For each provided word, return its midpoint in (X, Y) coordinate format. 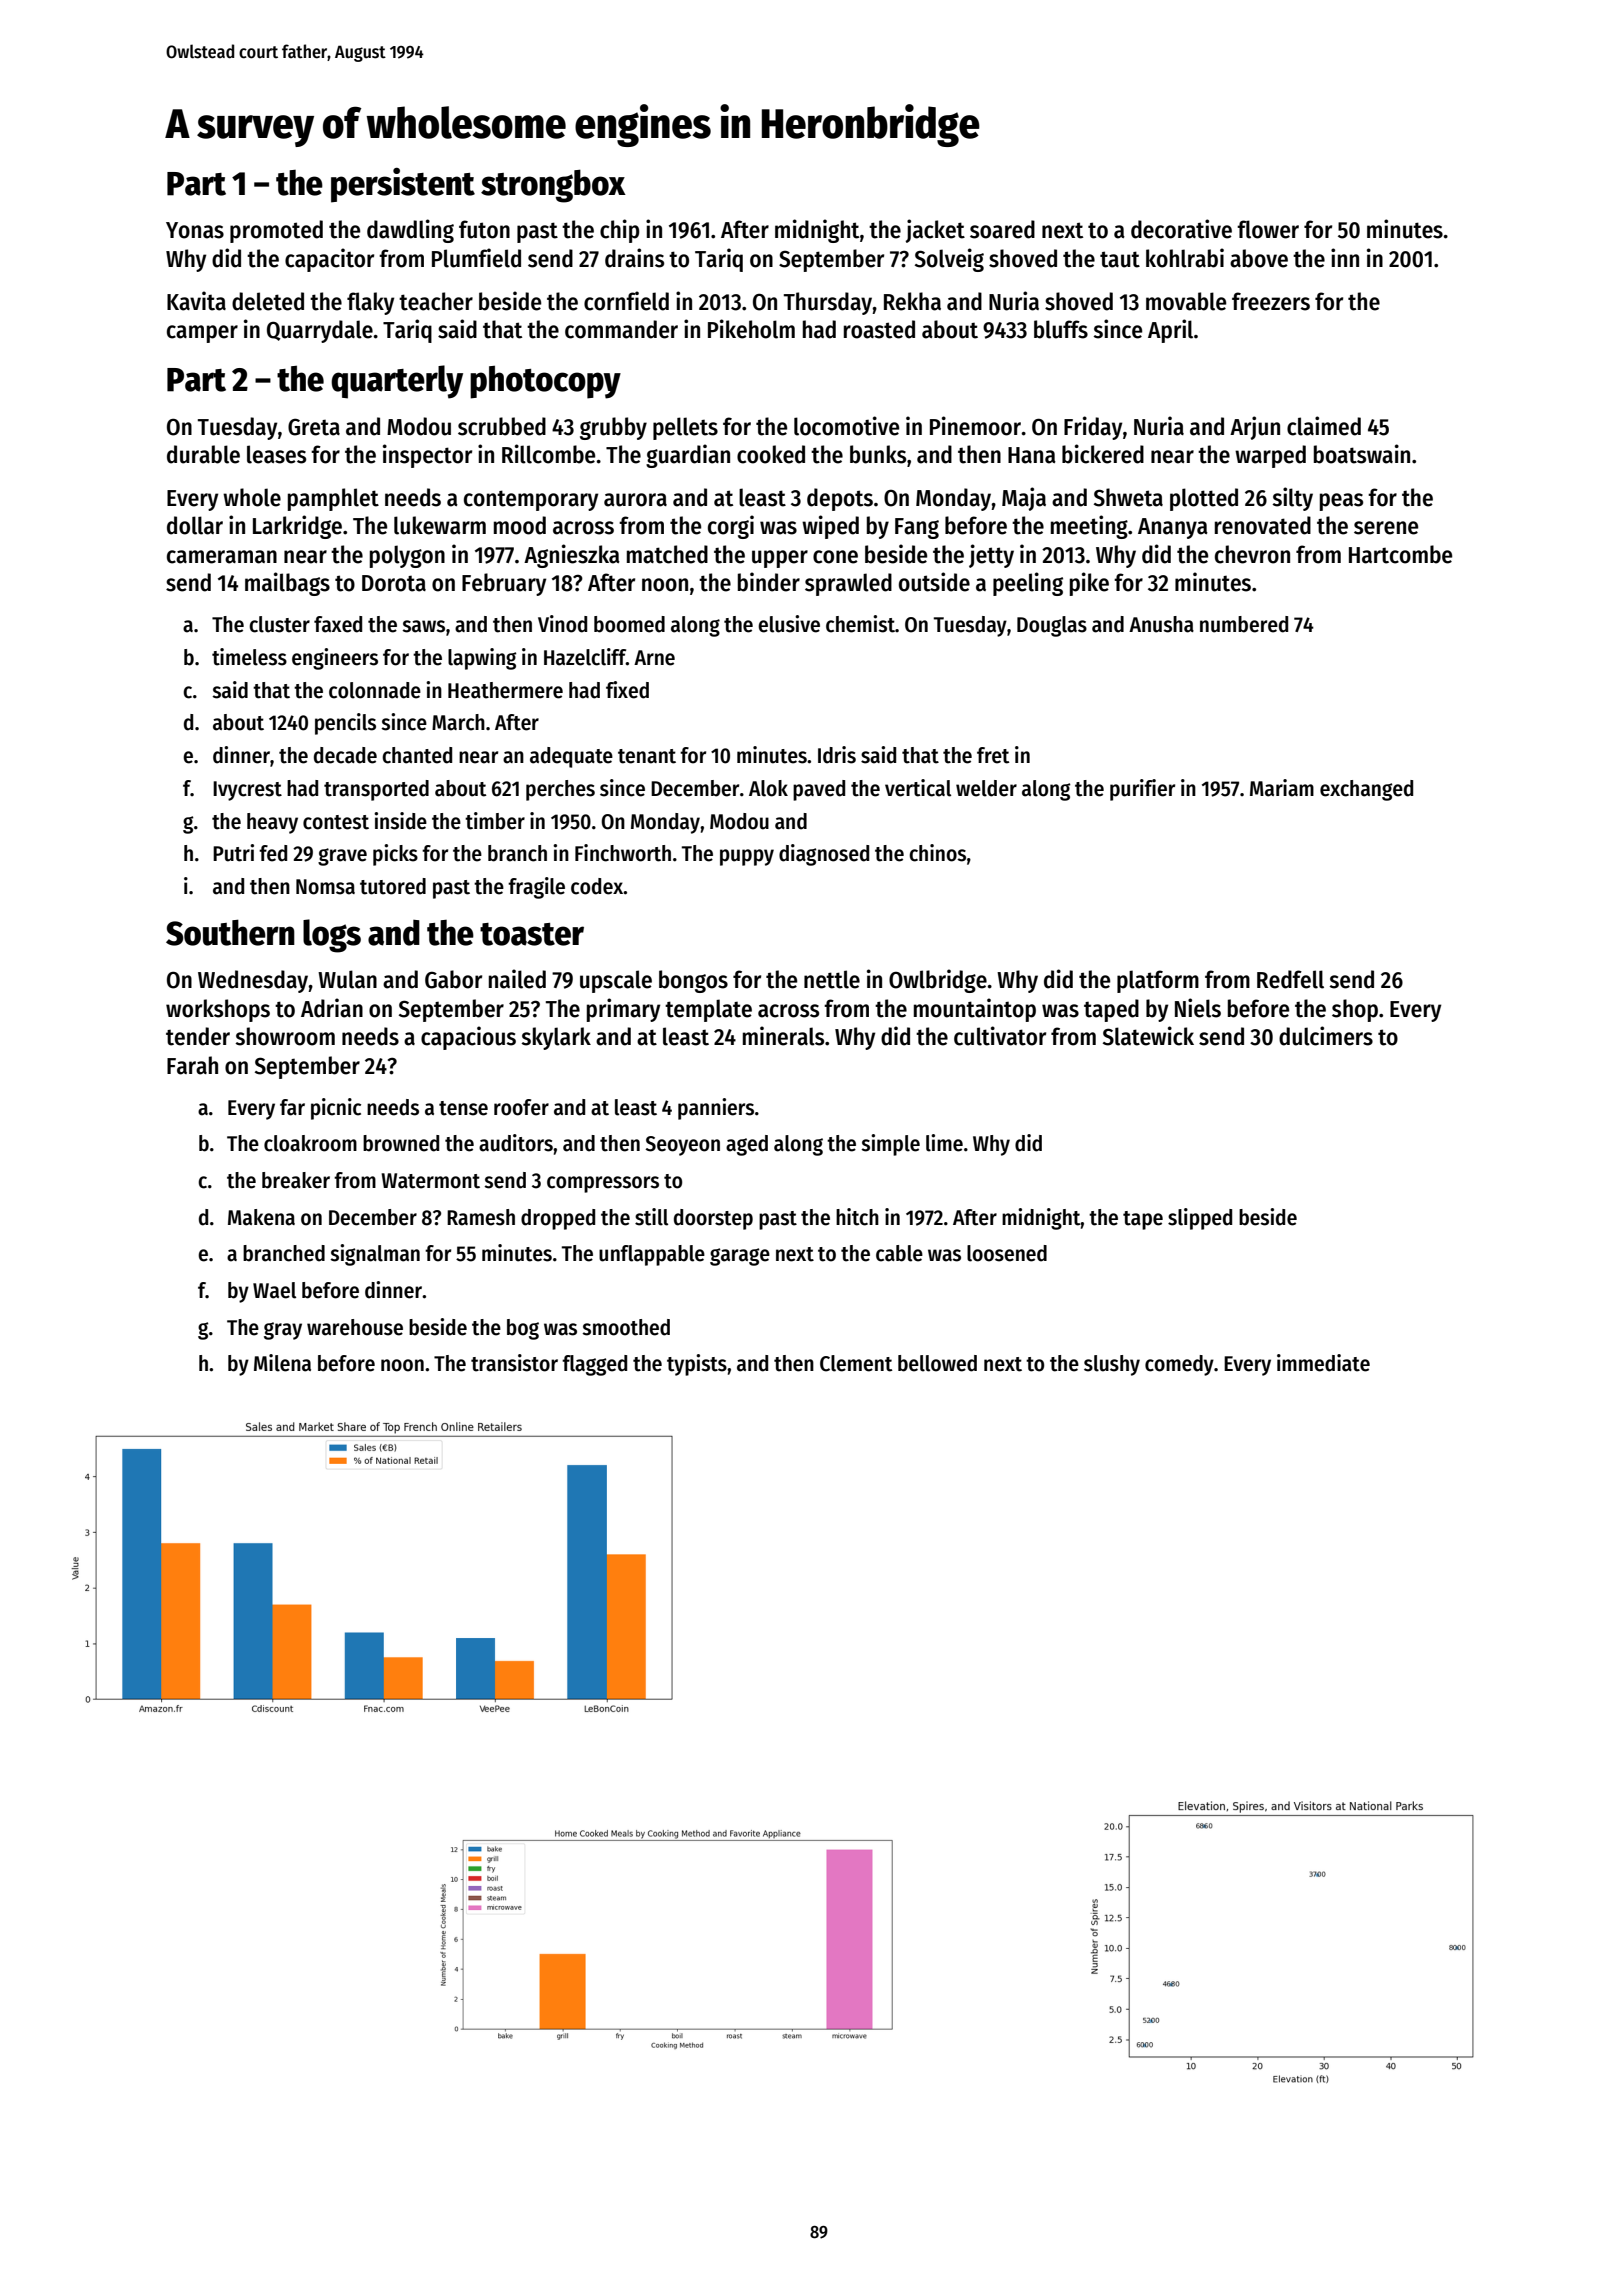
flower (1268, 229)
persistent (403, 185)
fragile (536, 888)
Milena (282, 1363)
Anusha (1161, 624)
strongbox (553, 186)
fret (993, 755)
